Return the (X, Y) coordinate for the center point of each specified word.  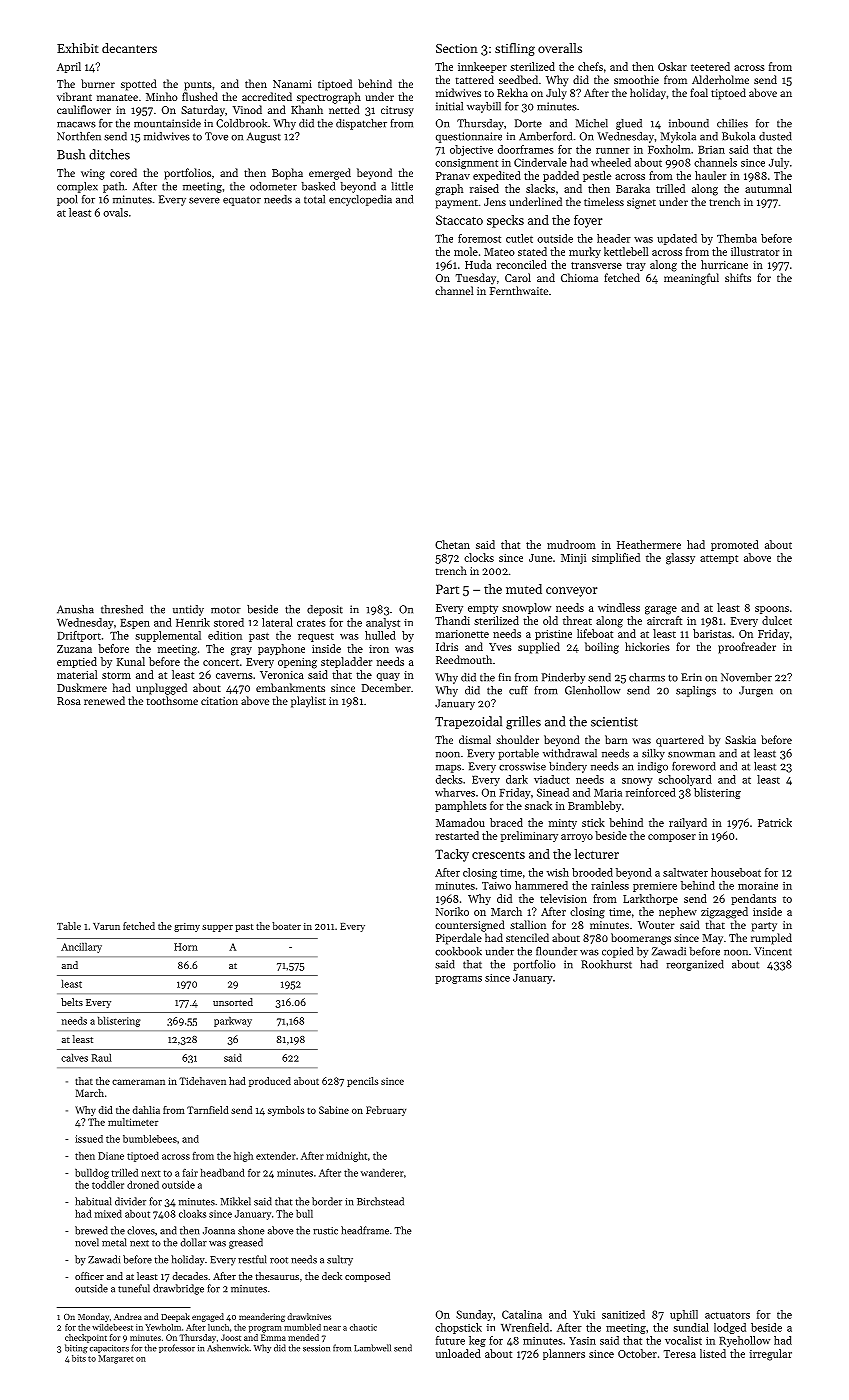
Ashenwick (228, 1348)
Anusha (75, 609)
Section (456, 48)
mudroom (571, 544)
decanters (129, 48)
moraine (758, 886)
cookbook (458, 951)
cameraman (138, 1082)
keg (477, 1341)
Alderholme (720, 79)
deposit (325, 610)
